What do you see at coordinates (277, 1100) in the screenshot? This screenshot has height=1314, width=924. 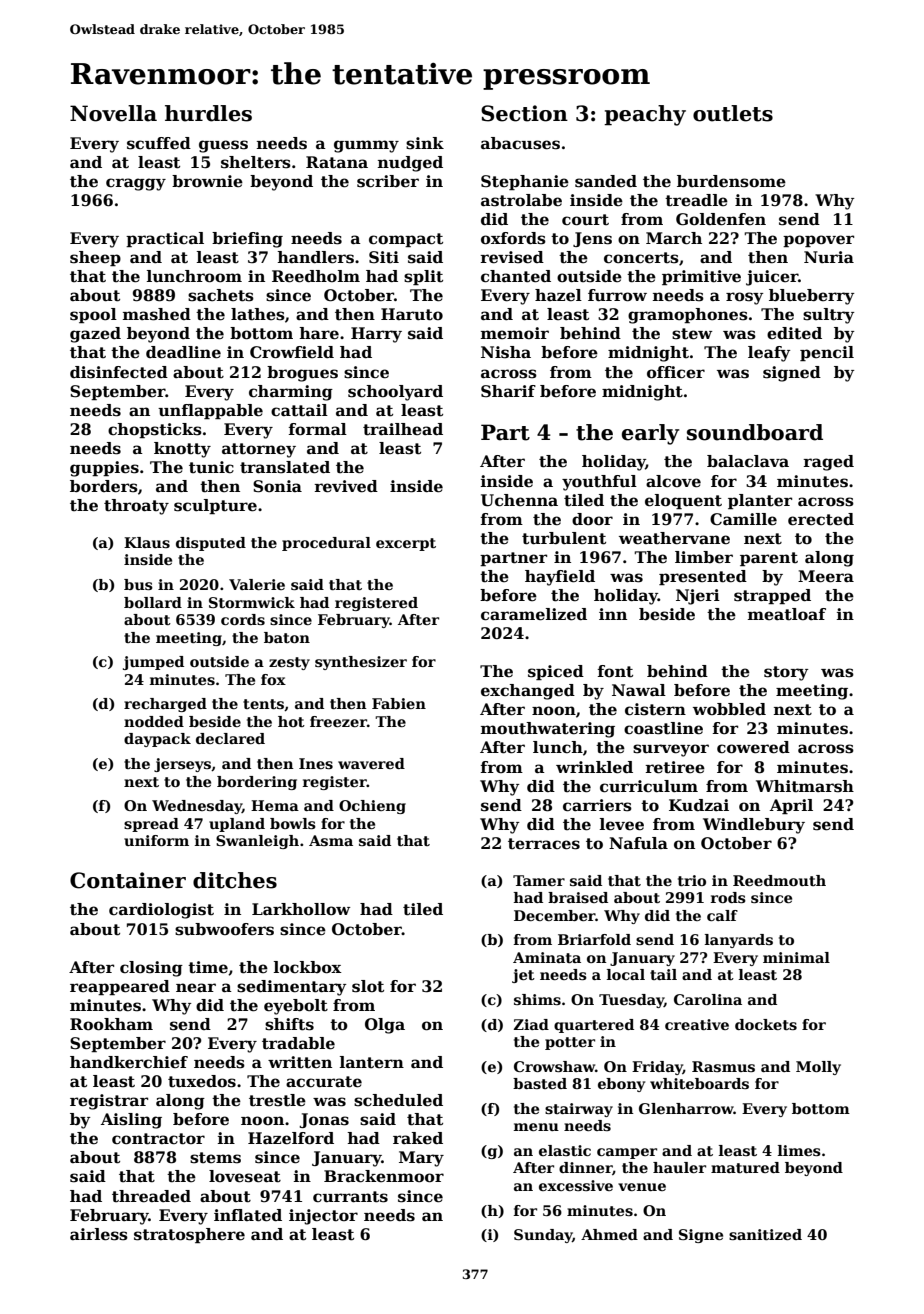 I see `trestle` at bounding box center [277, 1100].
